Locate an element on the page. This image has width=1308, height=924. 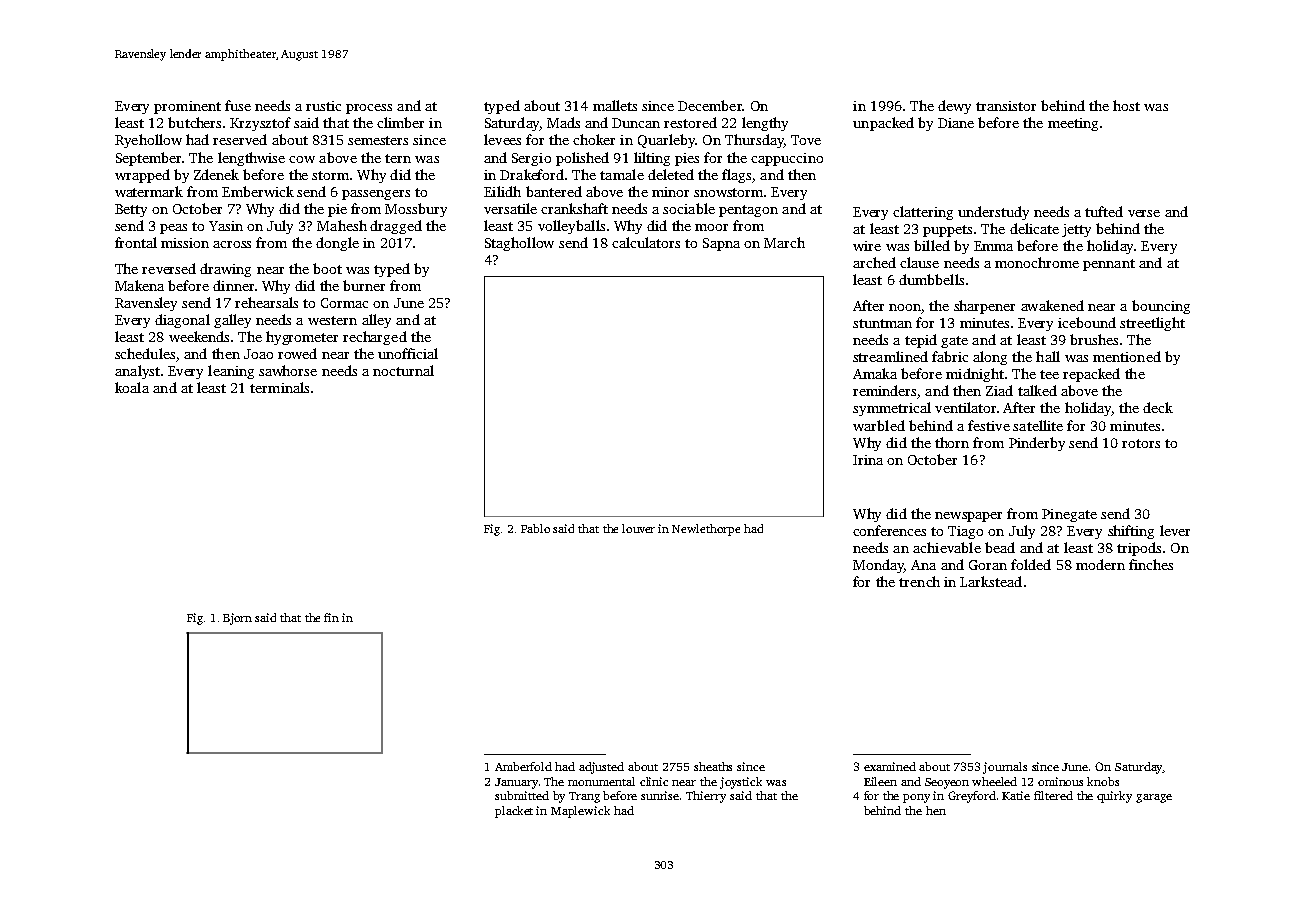
Amberfold is located at coordinates (523, 766).
